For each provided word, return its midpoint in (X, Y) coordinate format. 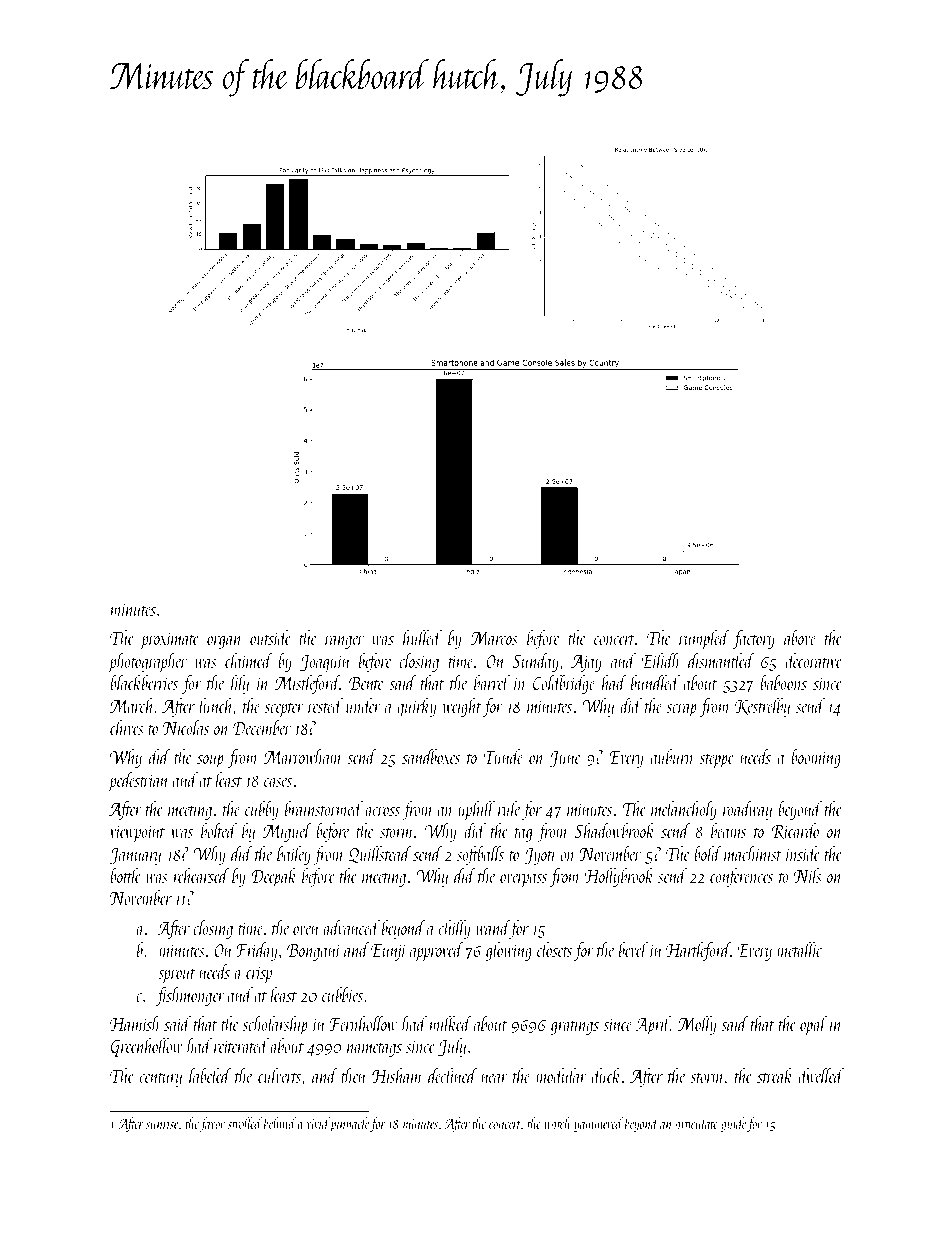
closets (554, 949)
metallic (800, 949)
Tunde (504, 756)
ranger (344, 642)
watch (557, 1123)
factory (753, 639)
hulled (422, 637)
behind (280, 1123)
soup (210, 761)
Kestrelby (762, 707)
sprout (176, 976)
